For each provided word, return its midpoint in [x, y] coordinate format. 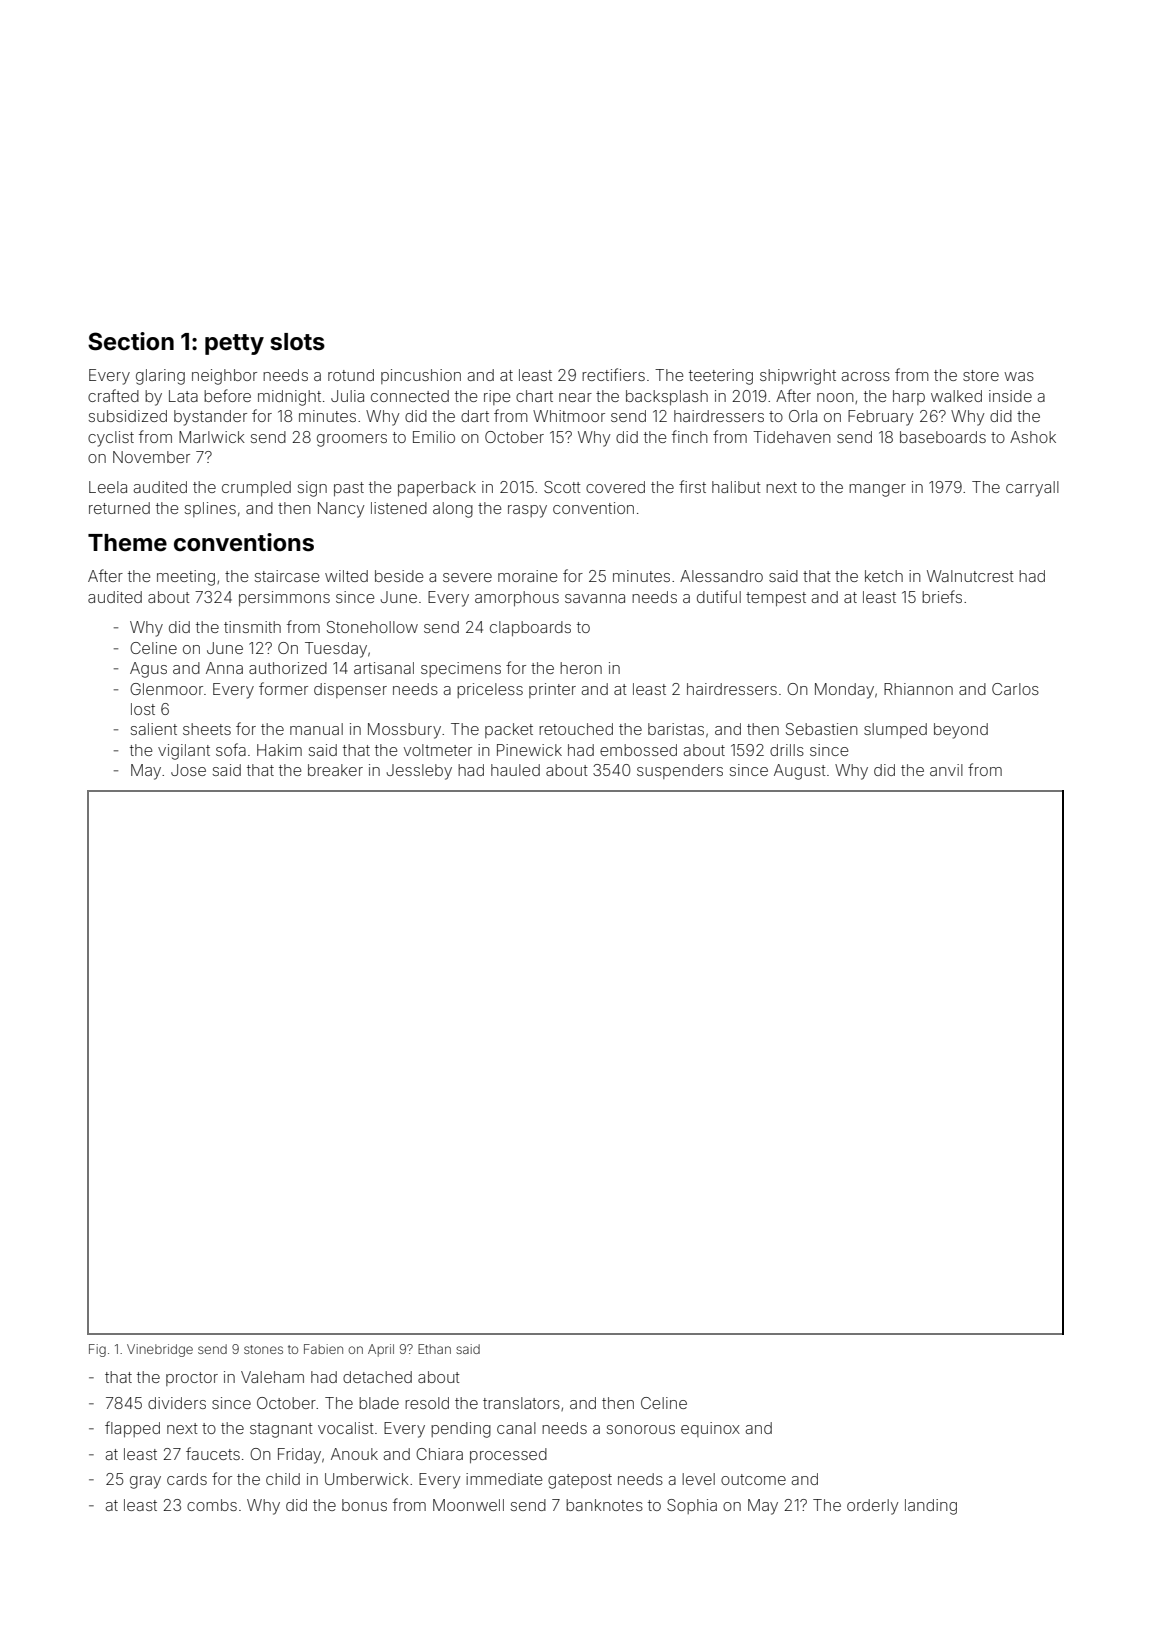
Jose [188, 770]
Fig [97, 1350]
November [151, 457]
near [575, 397]
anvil [946, 770]
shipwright [798, 377]
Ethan [434, 1349]
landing [931, 1507]
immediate [504, 1479]
